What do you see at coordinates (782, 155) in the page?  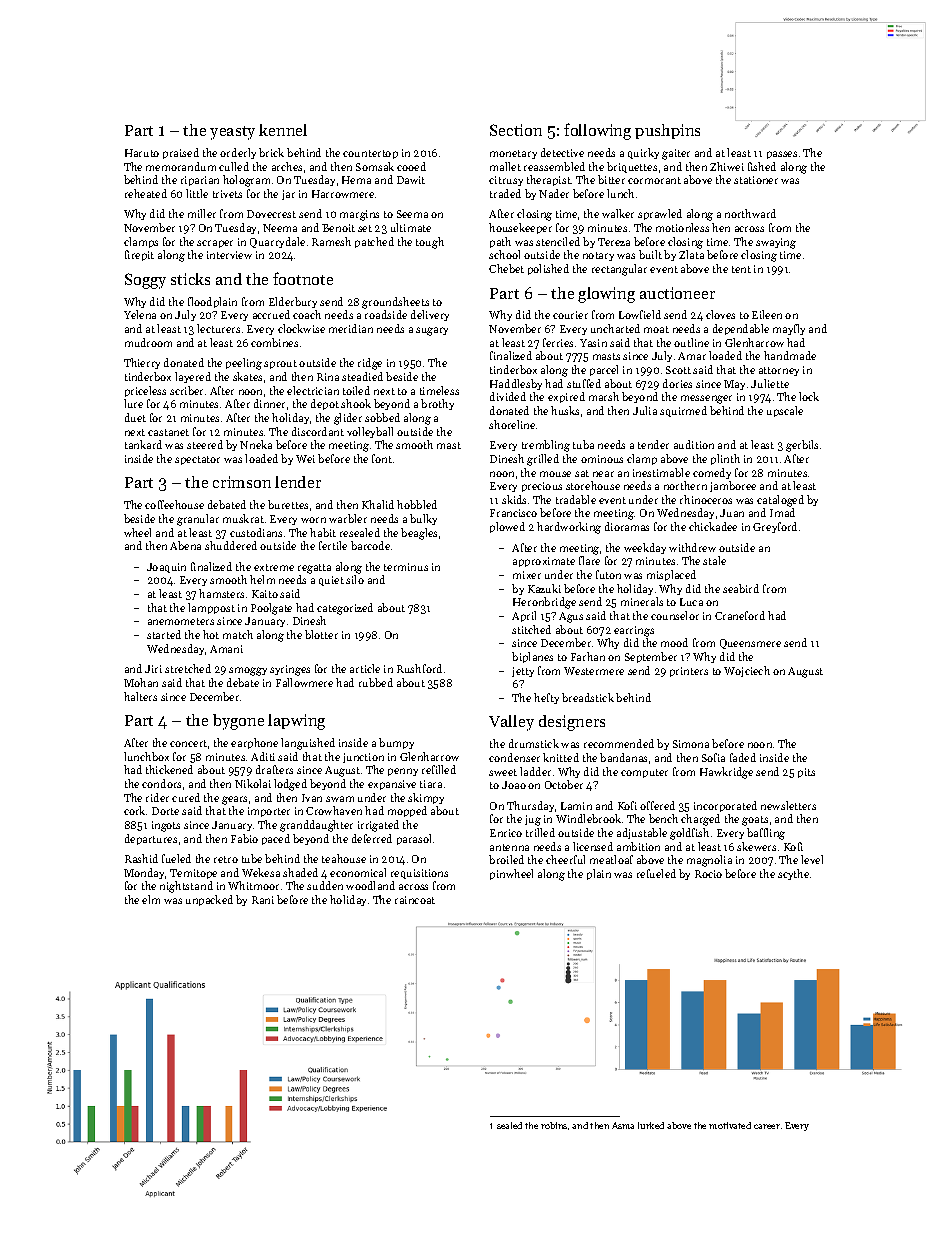 I see `passes` at bounding box center [782, 155].
